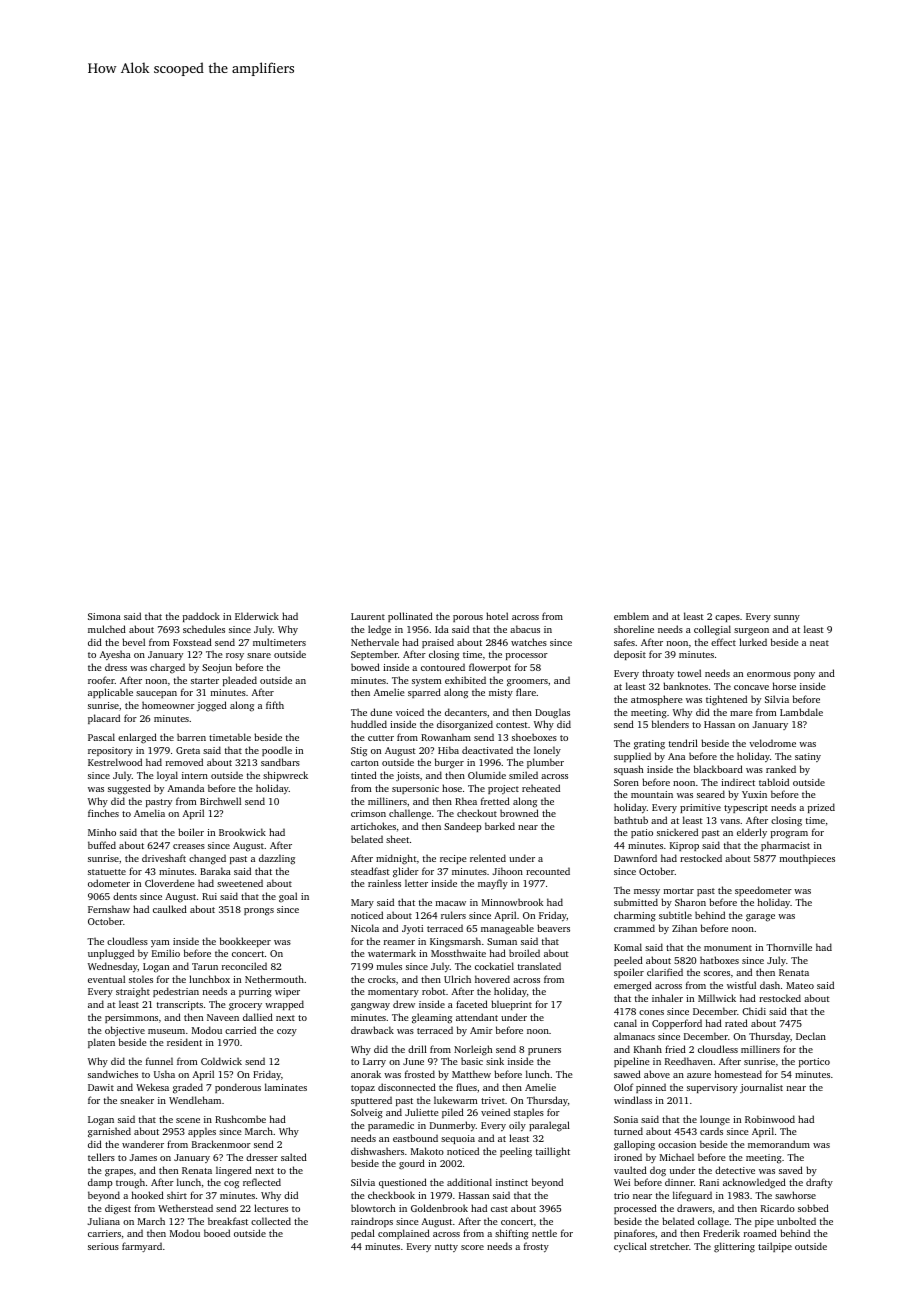 This image has height=1308, width=924. Describe the element at coordinates (499, 1209) in the image. I see `cast` at that location.
